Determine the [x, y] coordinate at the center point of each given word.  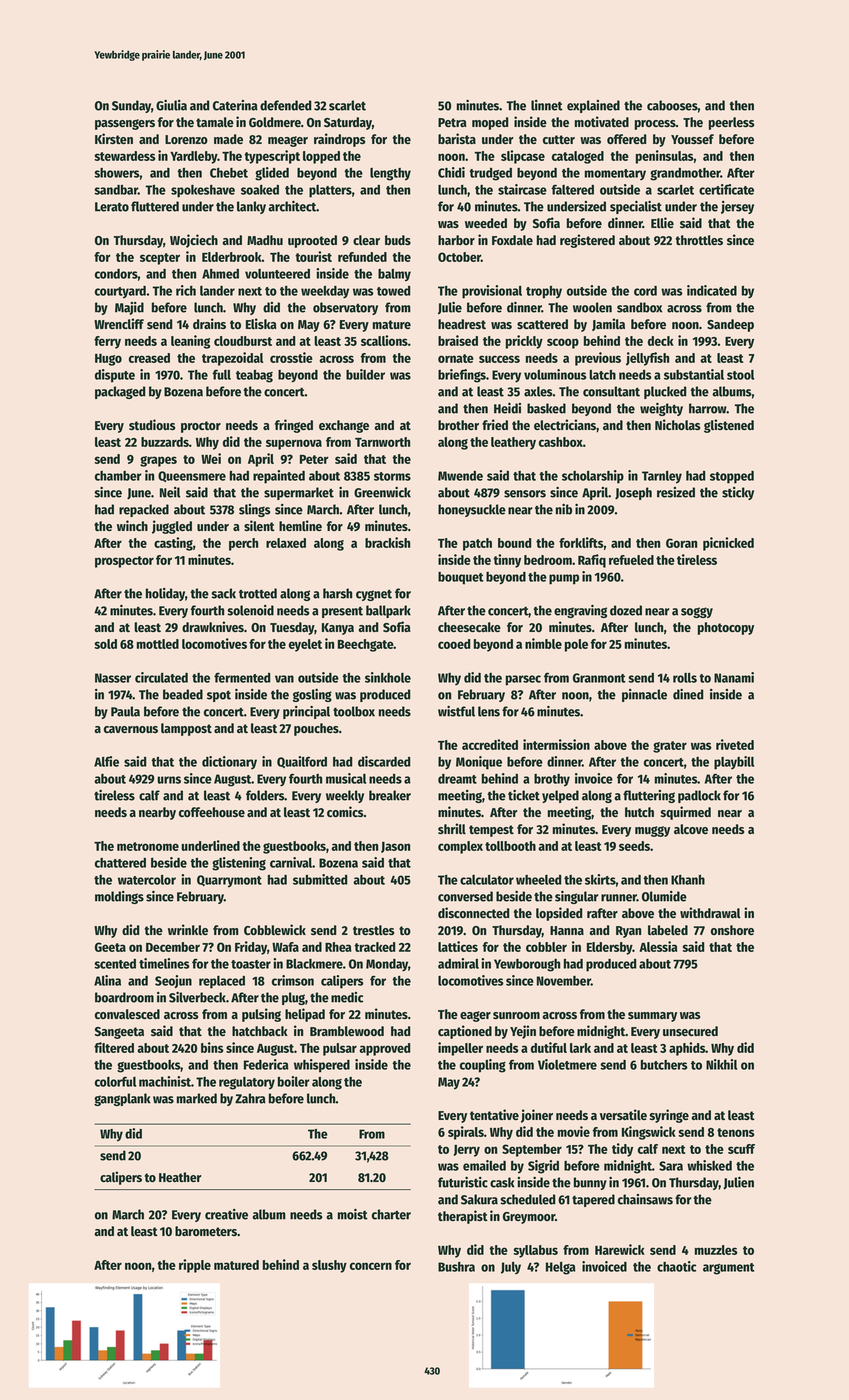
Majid [129, 308]
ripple [195, 1266]
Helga [561, 1268]
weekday [325, 292]
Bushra [456, 1267]
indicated [712, 290]
